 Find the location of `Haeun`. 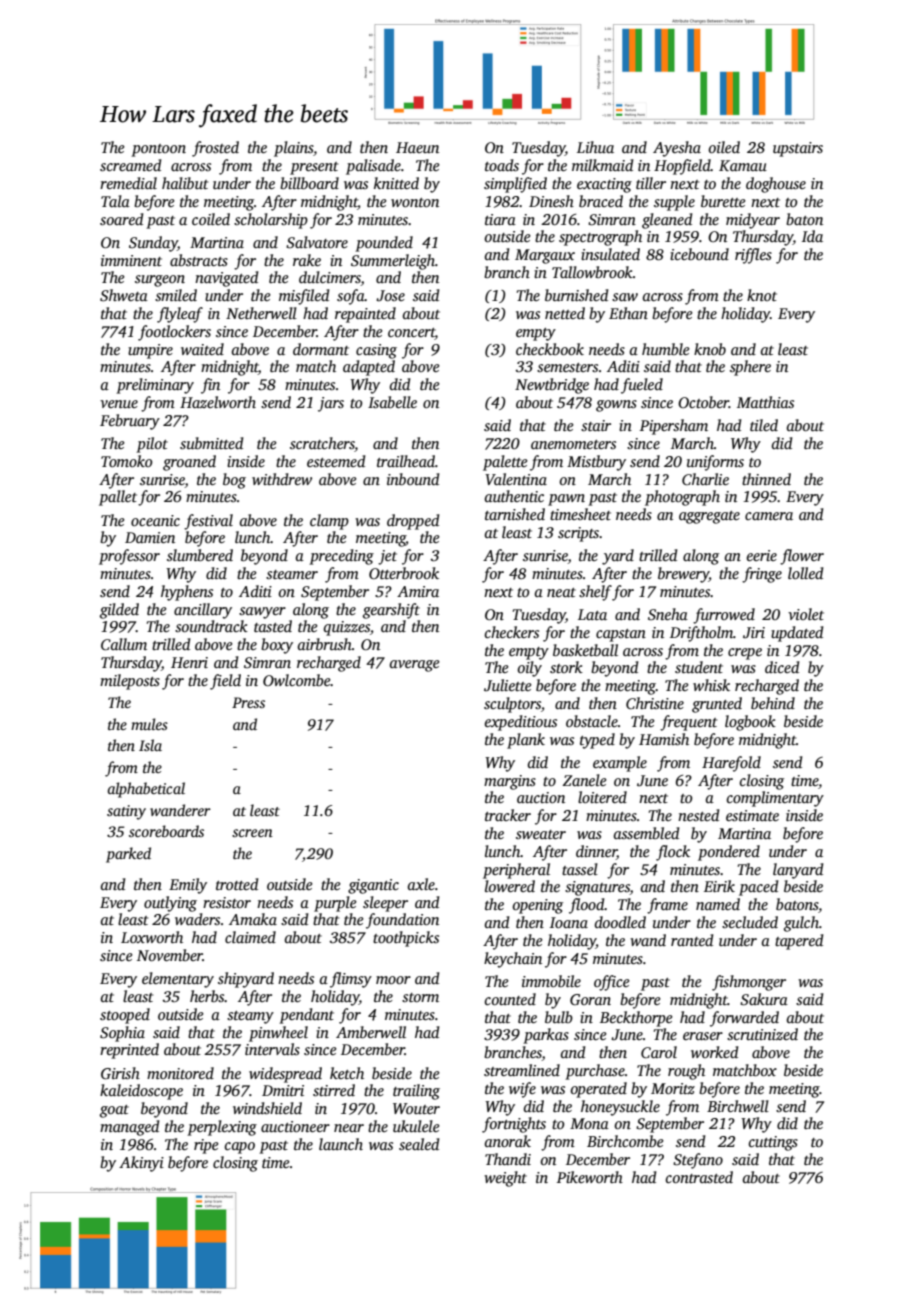

Haeun is located at coordinates (417, 147).
